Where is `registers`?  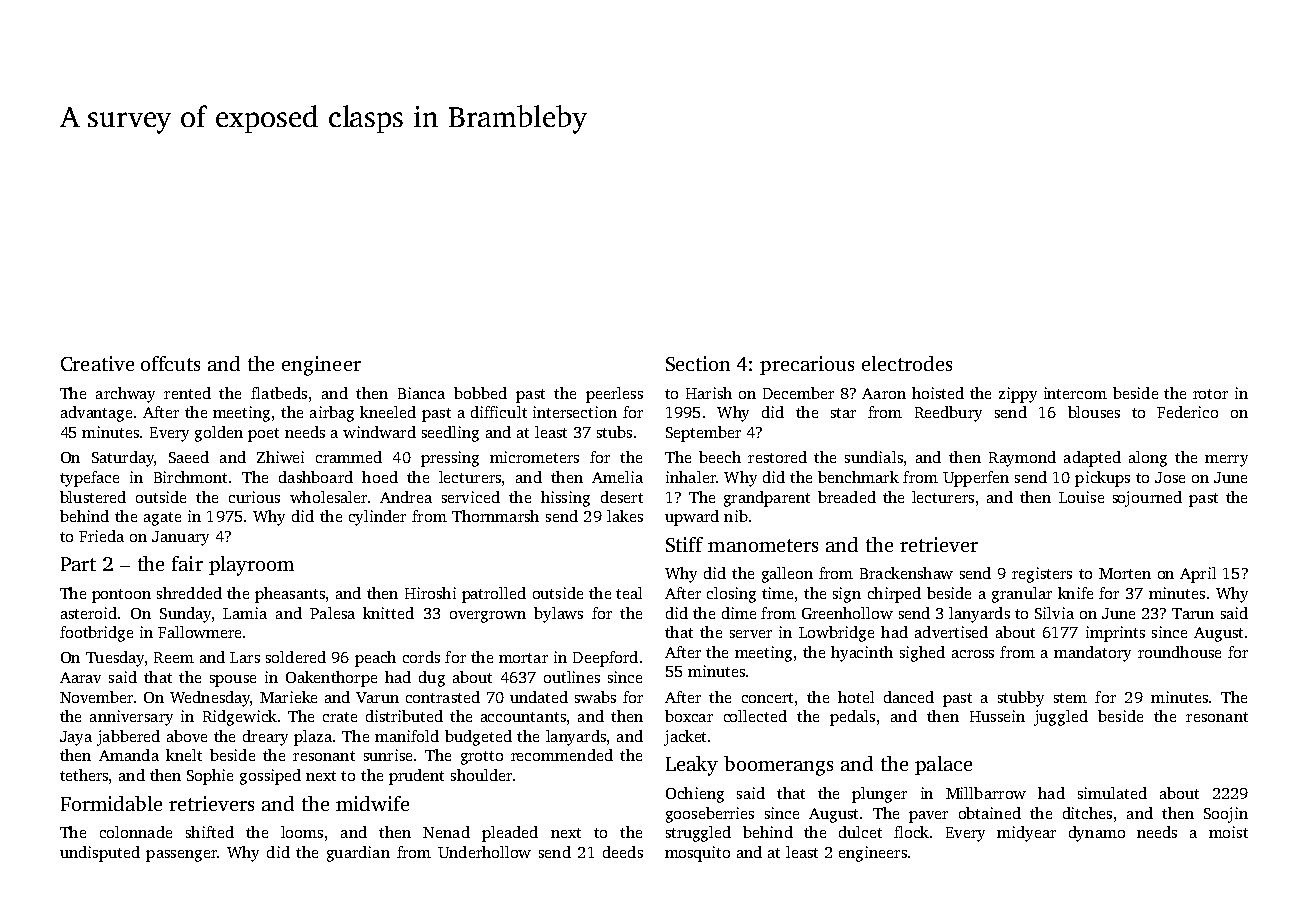
registers is located at coordinates (1042, 575).
